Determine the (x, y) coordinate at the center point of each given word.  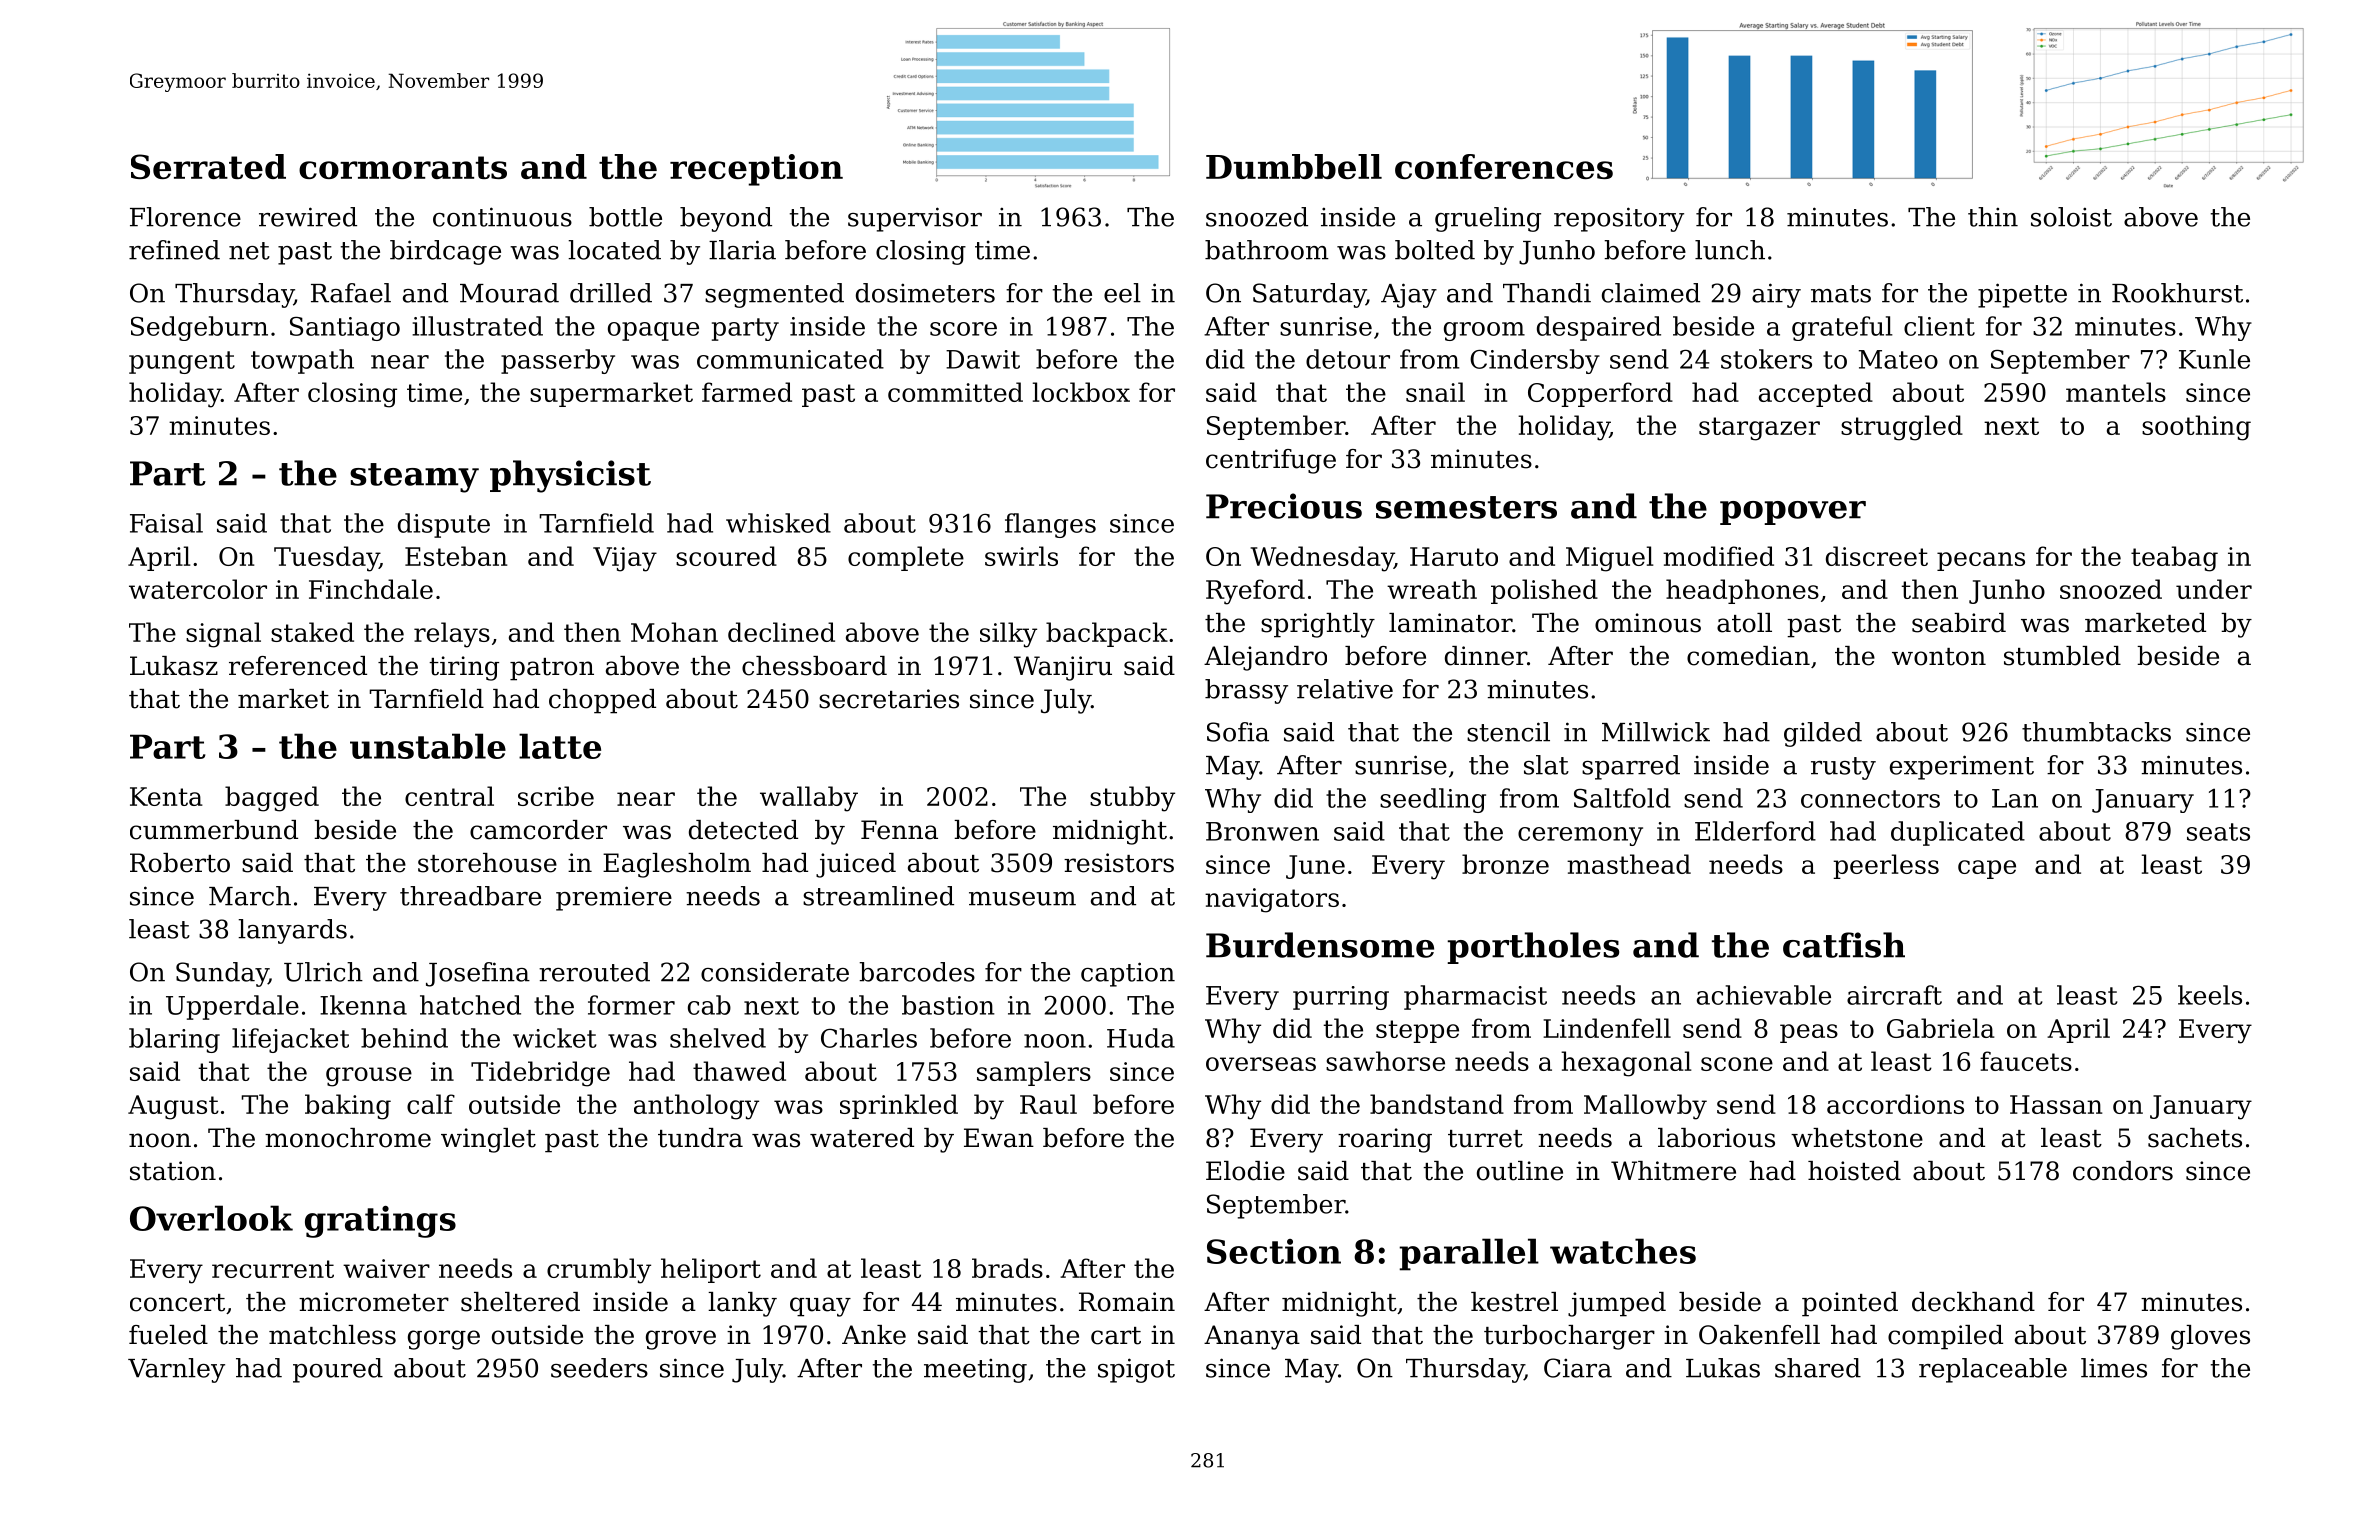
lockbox (1081, 392)
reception (756, 170)
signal (223, 635)
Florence (185, 217)
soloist (2071, 217)
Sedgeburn (199, 328)
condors (2123, 1171)
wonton (1939, 657)
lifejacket (290, 1040)
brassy (1246, 691)
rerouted (594, 972)
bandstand (1437, 1104)
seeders (599, 1368)
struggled (1902, 428)
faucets (2026, 1061)
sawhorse (1385, 1061)
